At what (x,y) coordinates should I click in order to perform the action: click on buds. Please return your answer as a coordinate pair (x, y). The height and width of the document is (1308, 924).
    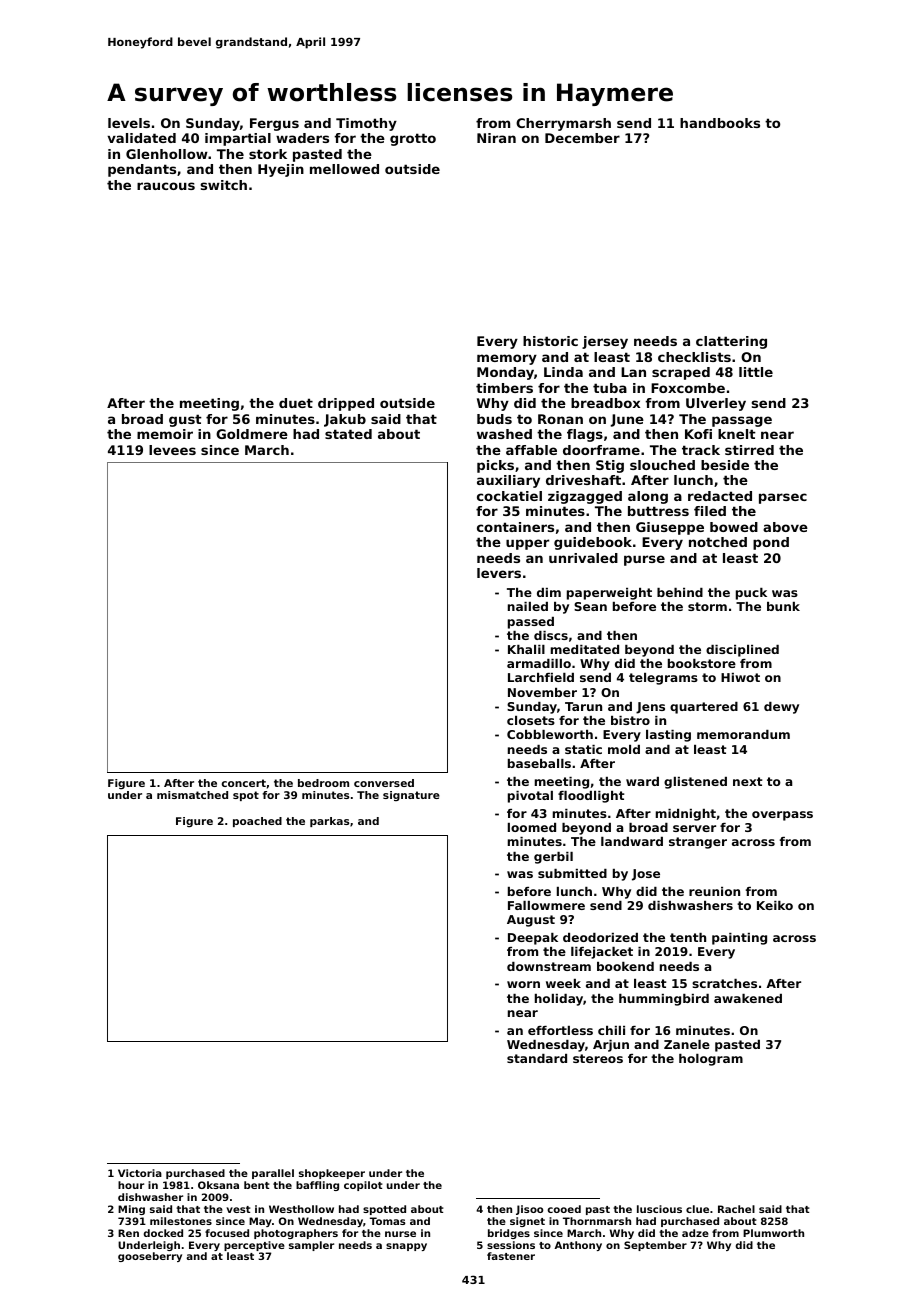
    Looking at the image, I should click on (494, 419).
